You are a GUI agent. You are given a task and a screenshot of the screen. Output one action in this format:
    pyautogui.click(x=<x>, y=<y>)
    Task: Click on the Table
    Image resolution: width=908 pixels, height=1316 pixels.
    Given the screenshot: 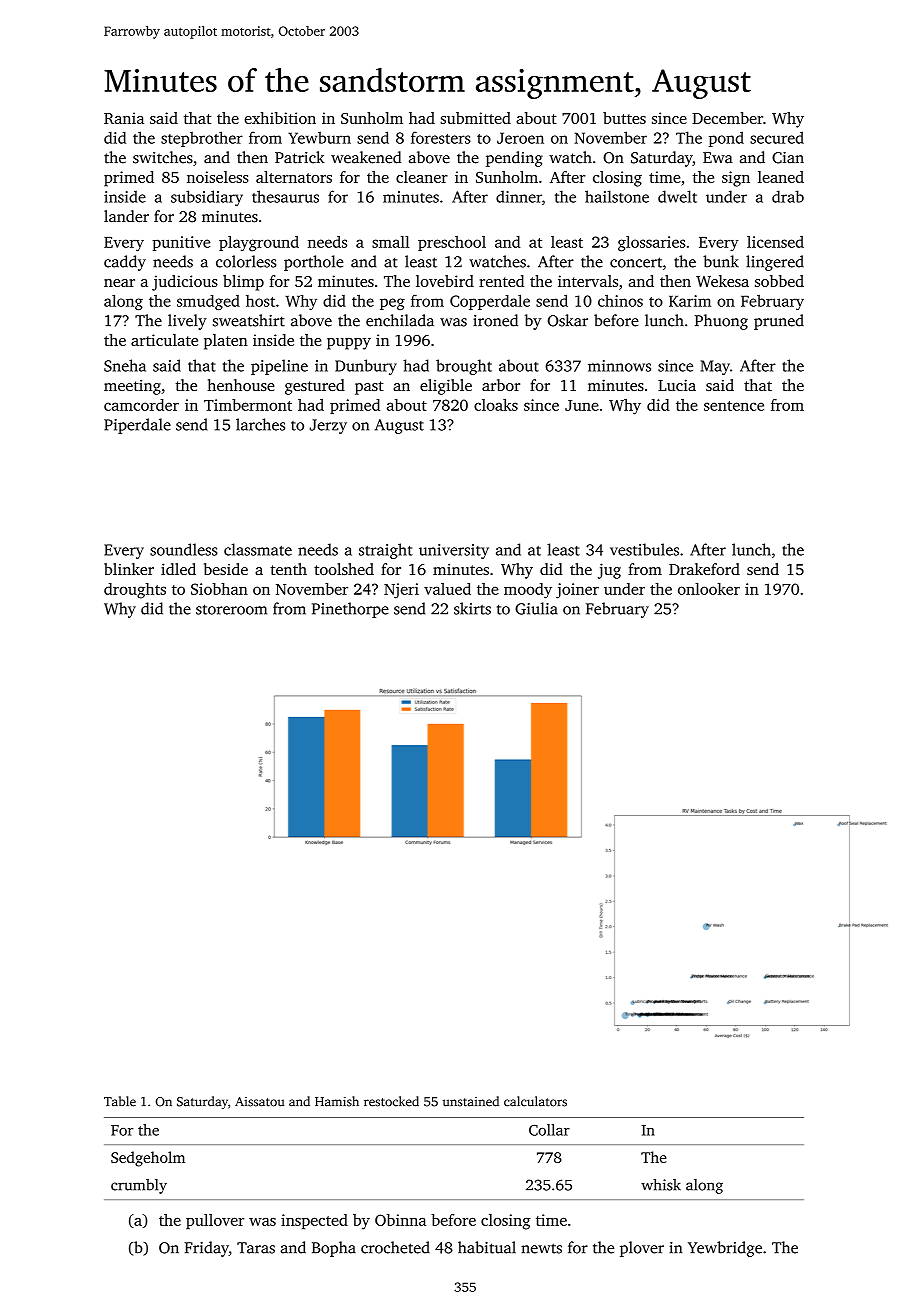 What is the action you would take?
    pyautogui.click(x=120, y=1101)
